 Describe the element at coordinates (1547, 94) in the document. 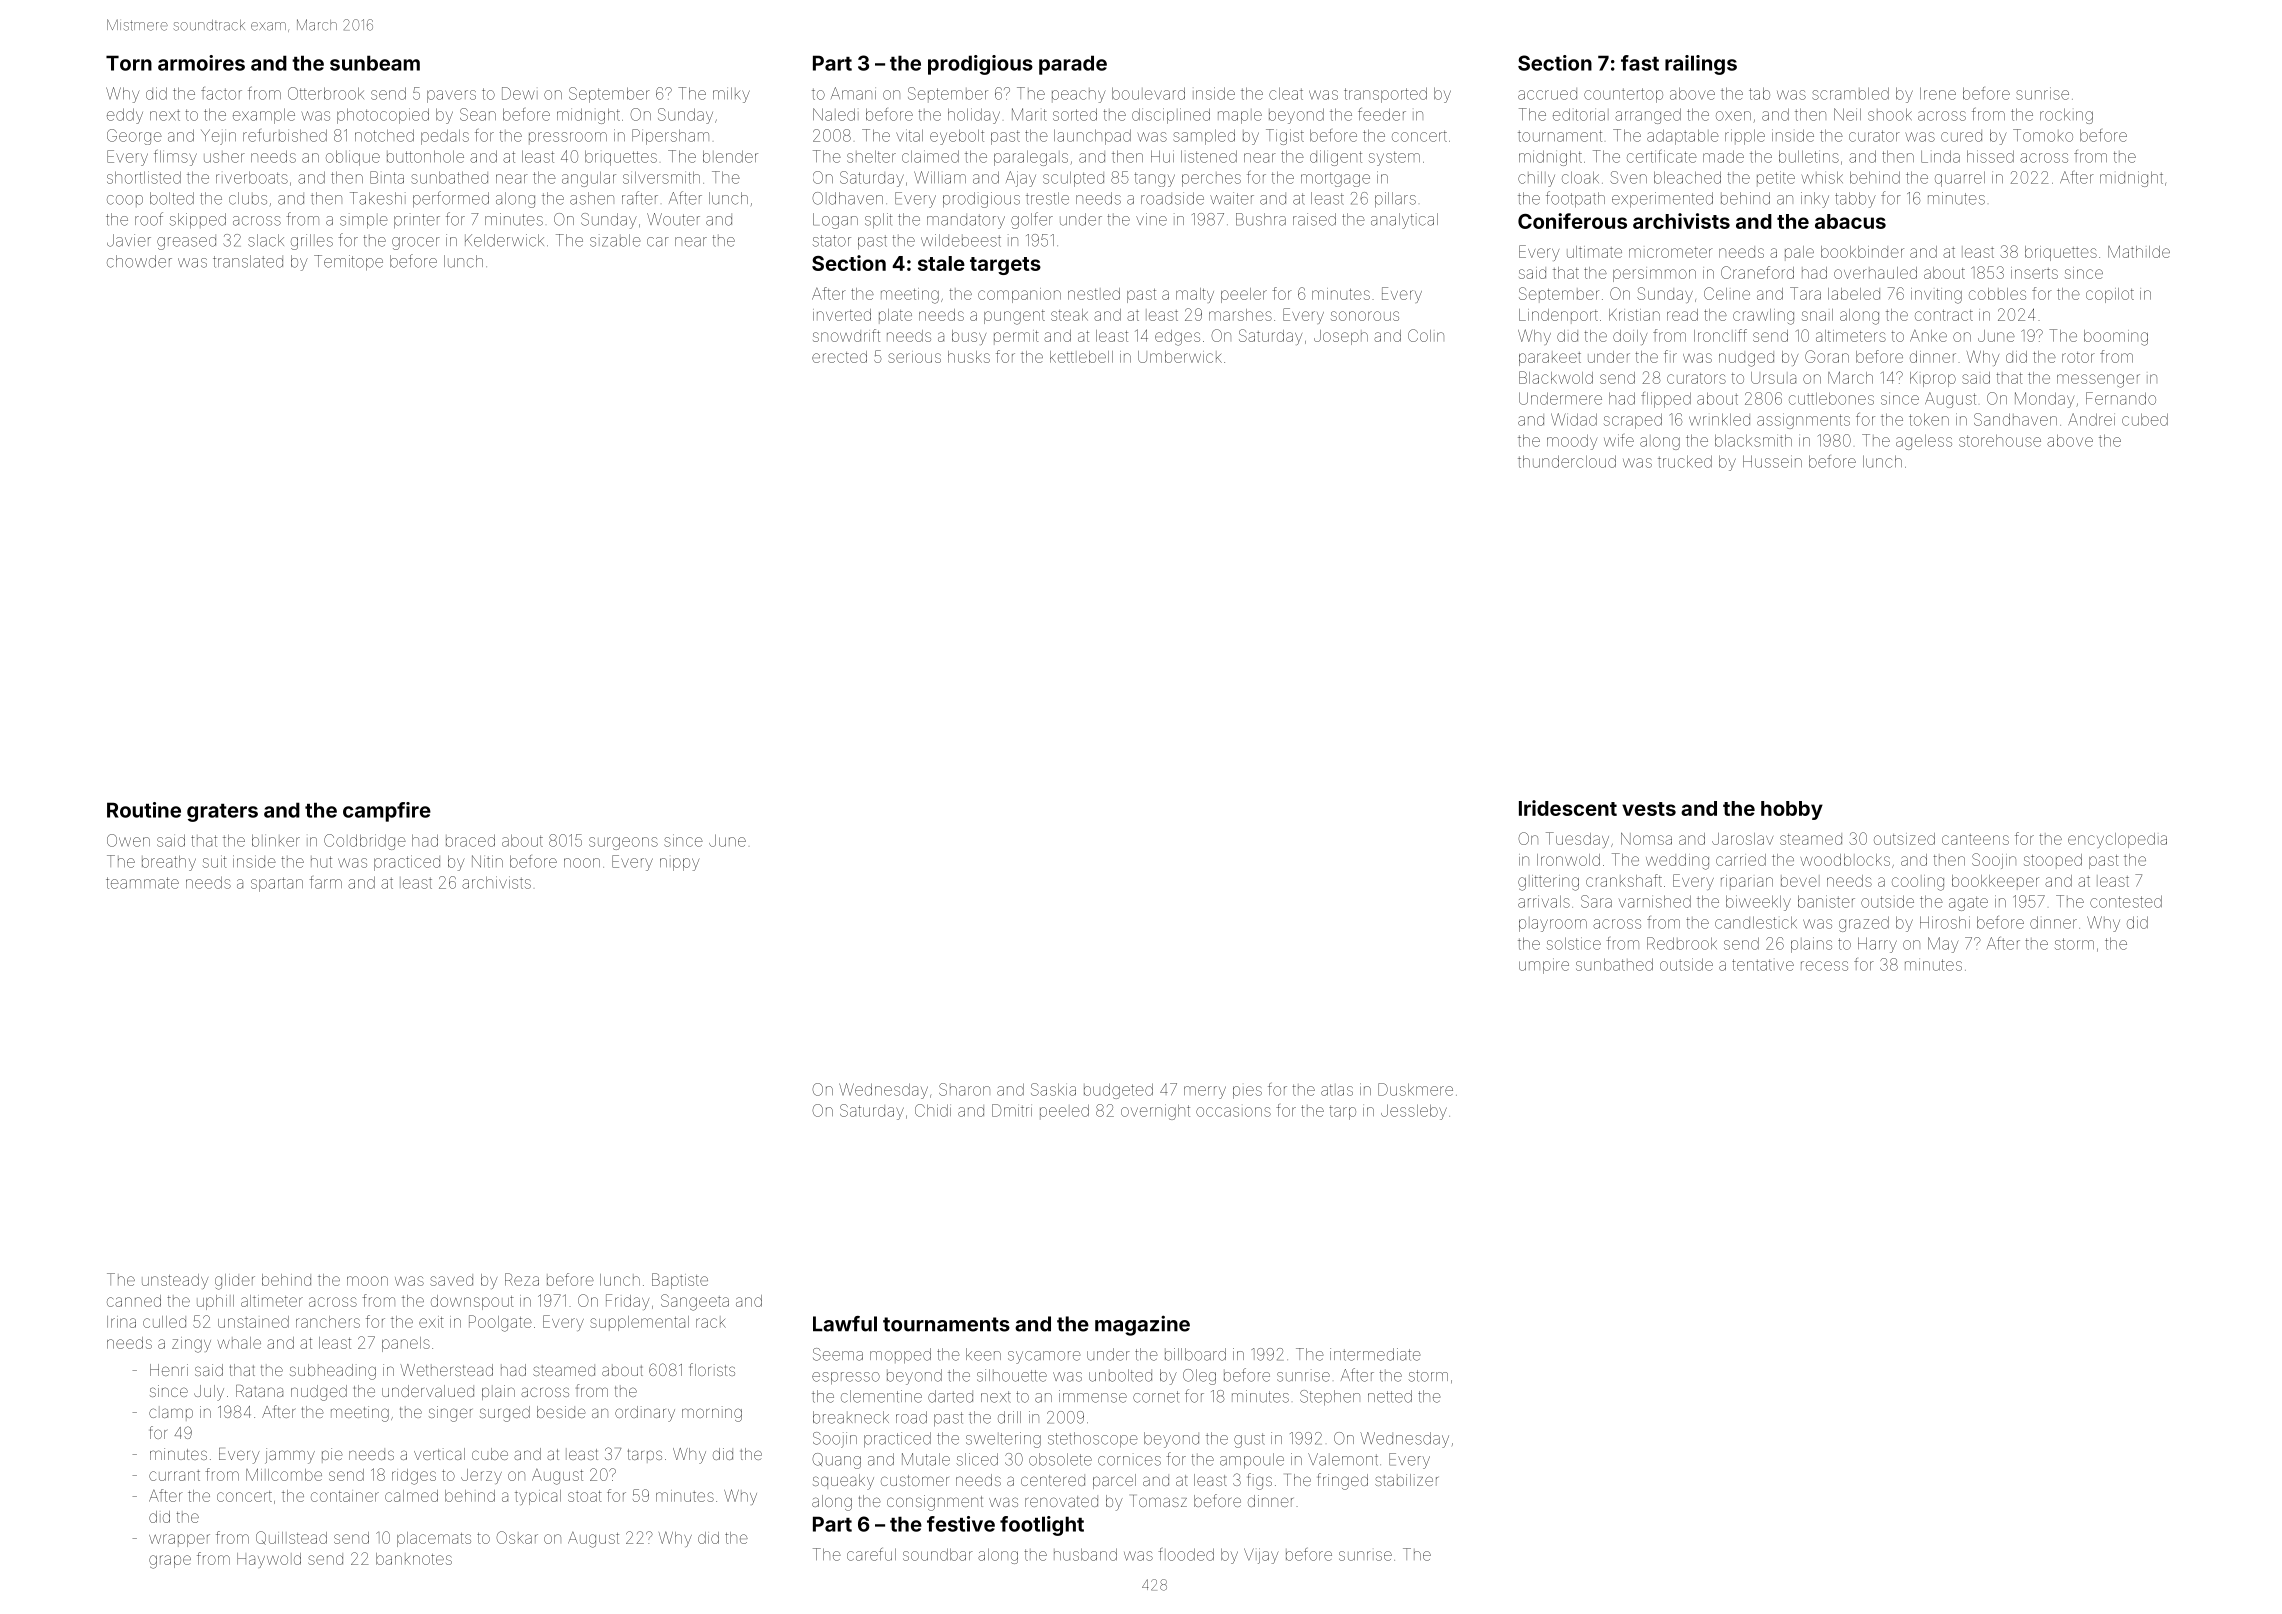

I see `accrued` at that location.
